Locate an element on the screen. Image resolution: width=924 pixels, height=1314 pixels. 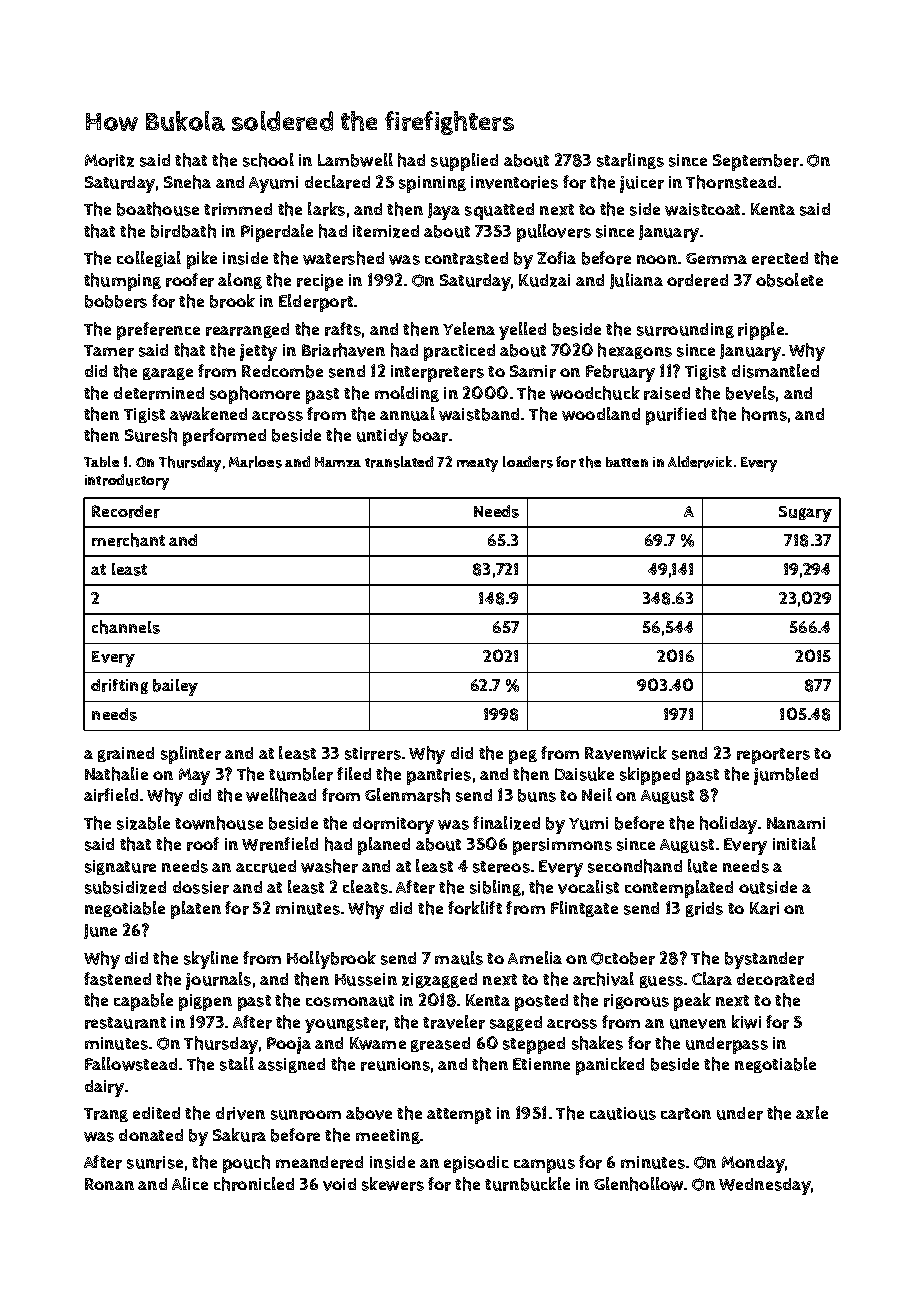
planed is located at coordinates (384, 846).
